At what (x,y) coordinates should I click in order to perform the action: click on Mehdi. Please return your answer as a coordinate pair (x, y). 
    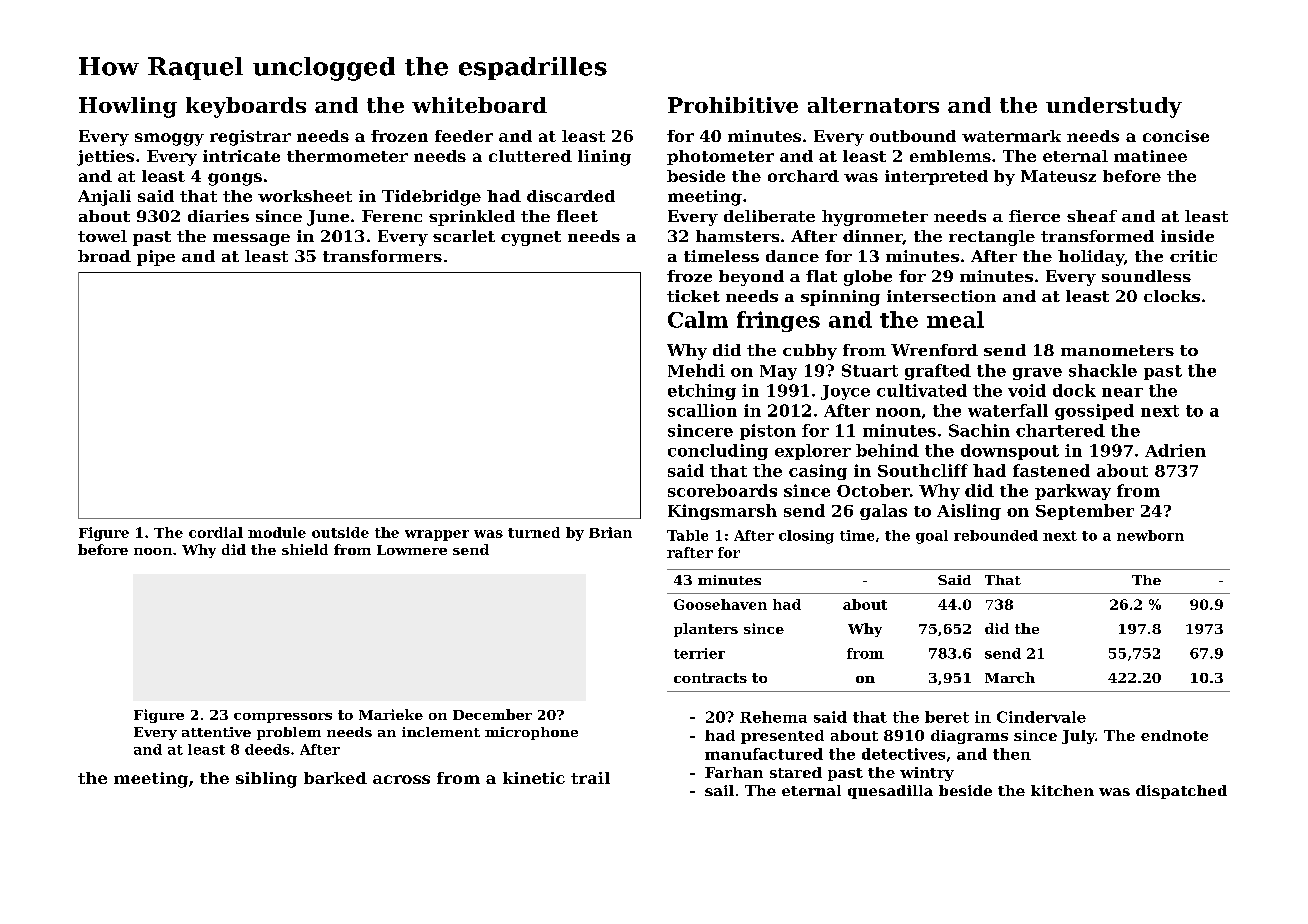
    Looking at the image, I should click on (696, 370).
